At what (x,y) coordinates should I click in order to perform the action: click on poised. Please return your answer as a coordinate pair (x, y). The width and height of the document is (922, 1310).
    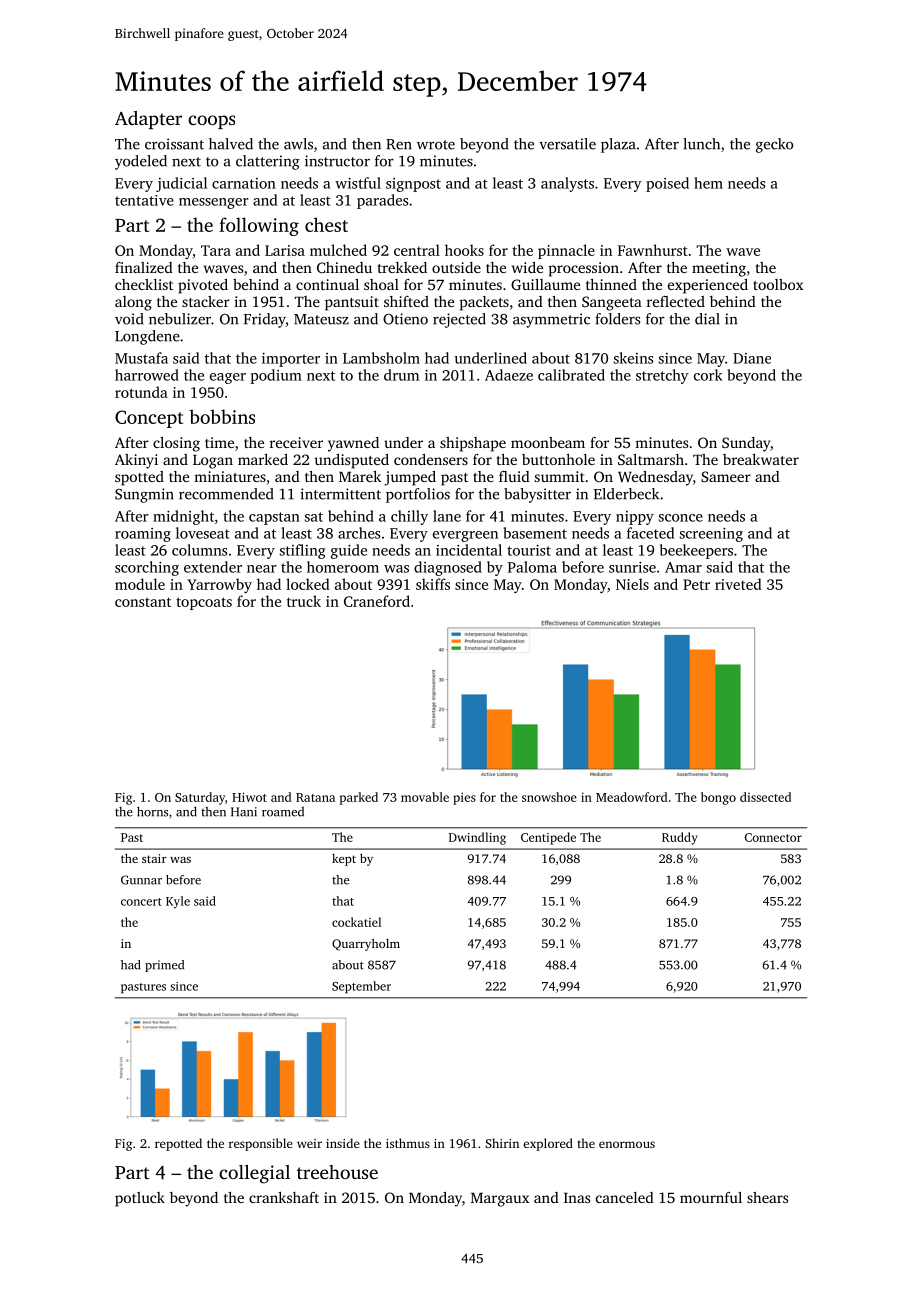
    Looking at the image, I should click on (667, 184).
